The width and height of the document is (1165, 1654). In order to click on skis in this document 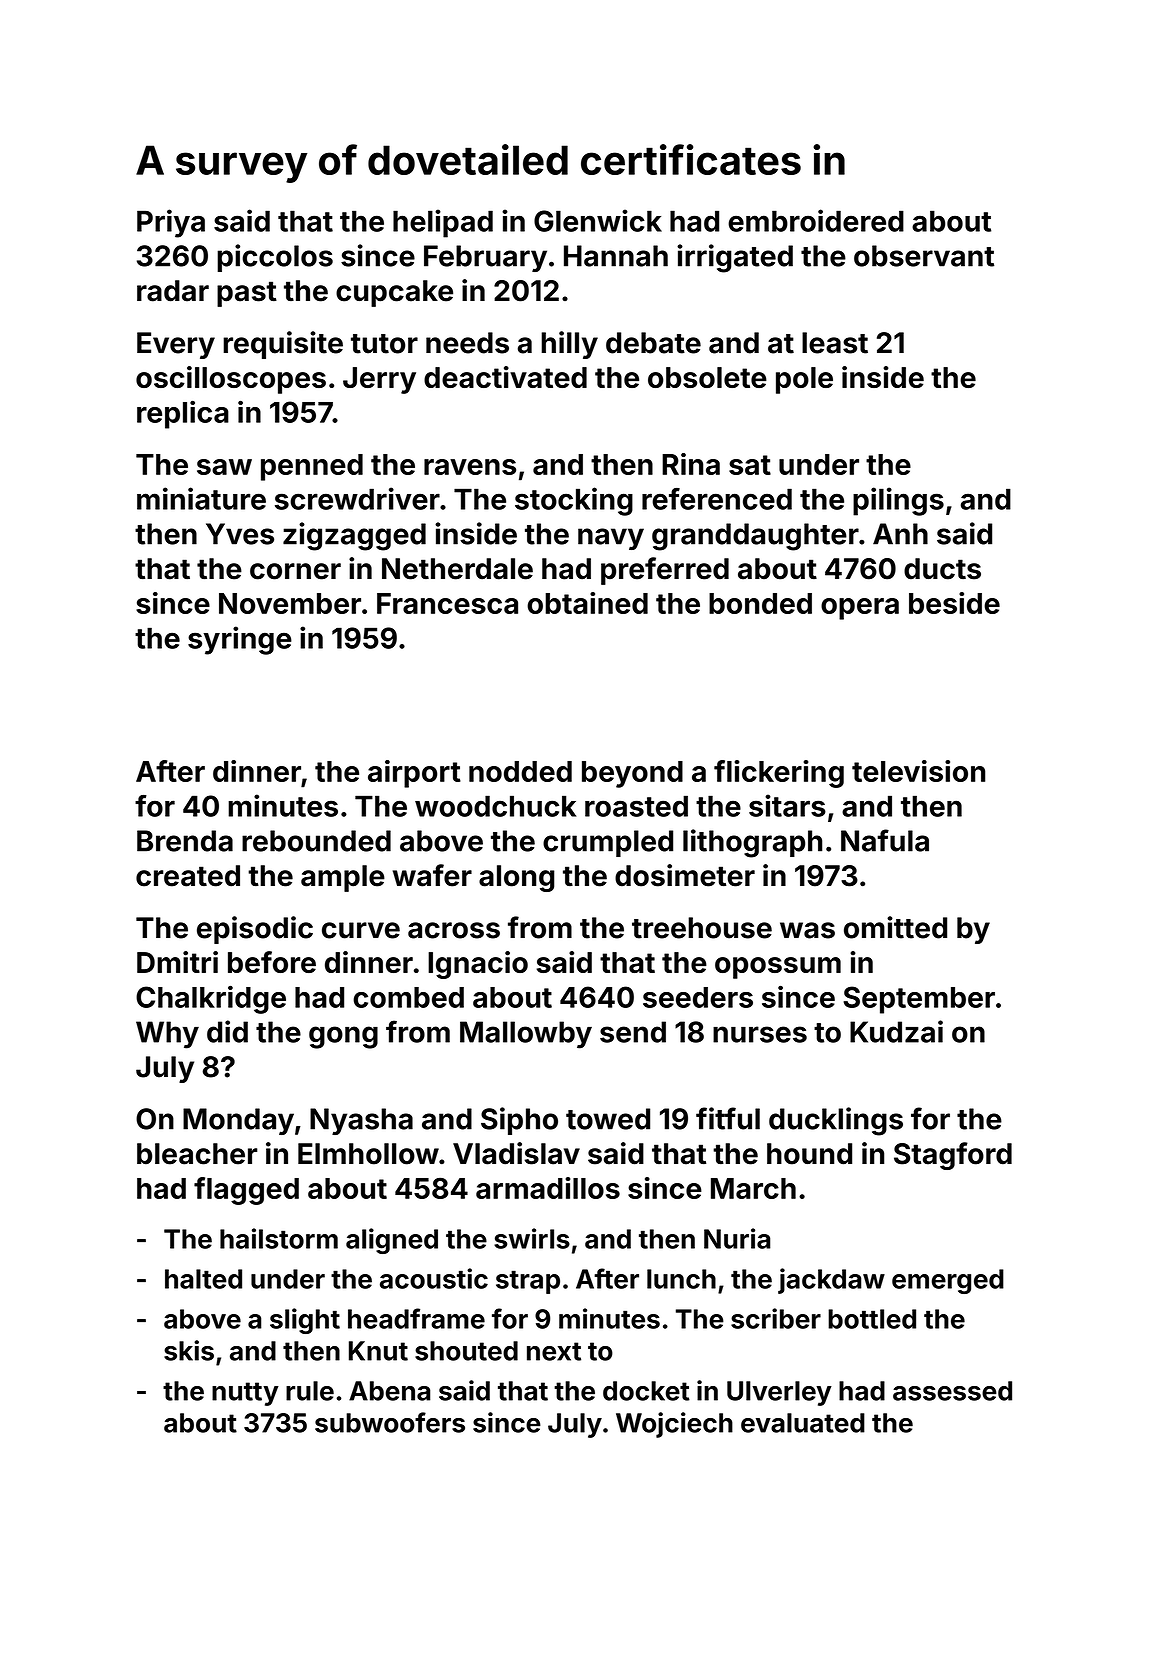, I will do `click(189, 1350)`.
